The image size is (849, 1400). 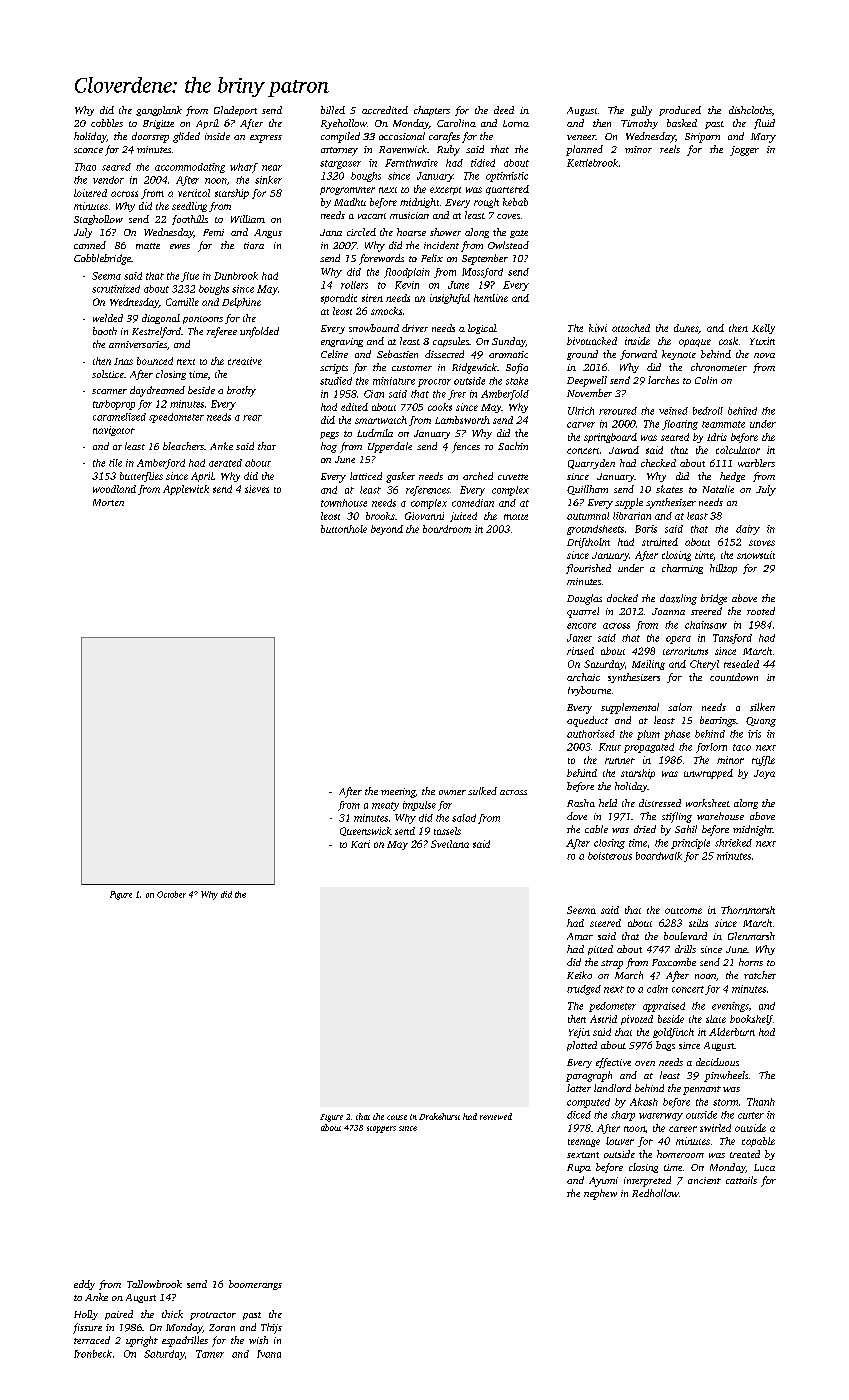 I want to click on excerpt, so click(x=445, y=191).
